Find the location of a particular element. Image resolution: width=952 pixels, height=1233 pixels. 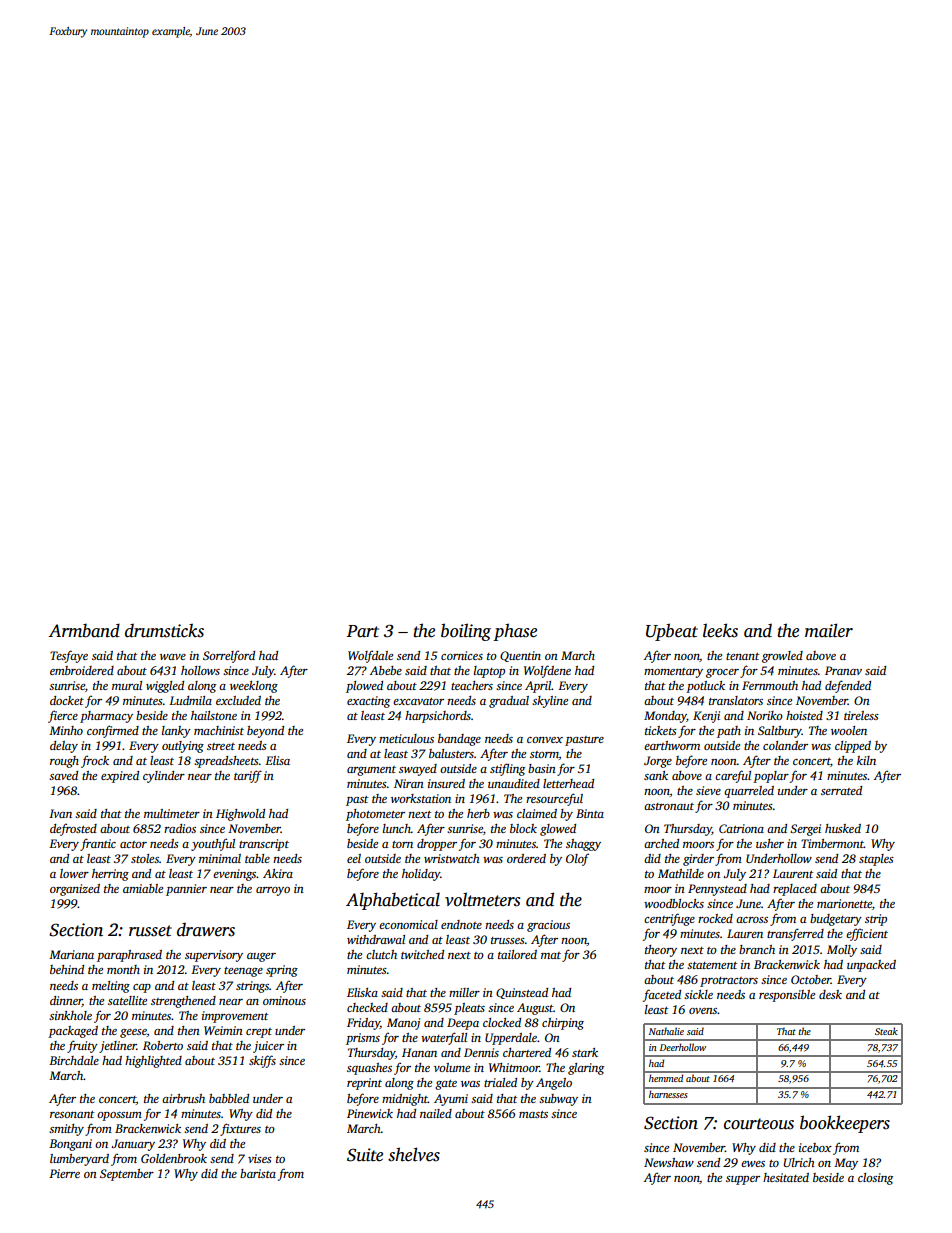

shelves is located at coordinates (414, 1154).
